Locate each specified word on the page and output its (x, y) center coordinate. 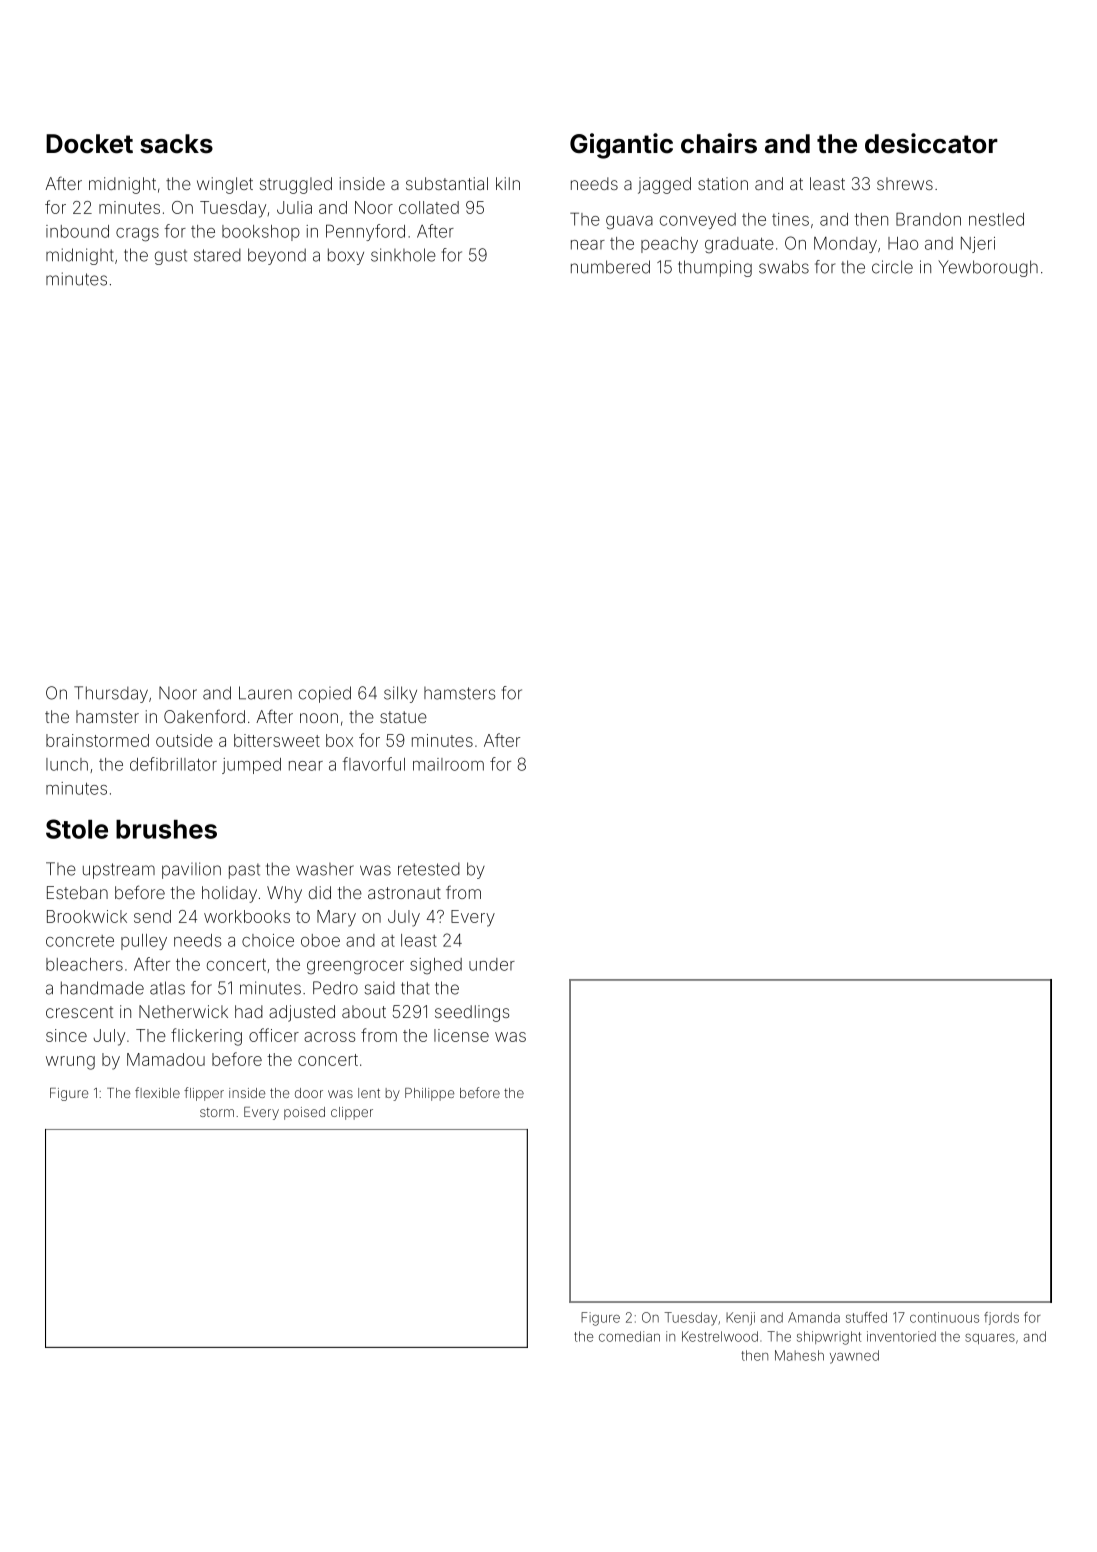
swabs (784, 267)
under (492, 964)
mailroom (448, 764)
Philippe (429, 1094)
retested (429, 869)
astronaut (404, 893)
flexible (157, 1092)
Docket (89, 144)
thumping (715, 268)
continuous (944, 1317)
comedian (629, 1336)
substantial (447, 183)
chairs (719, 143)
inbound (77, 231)
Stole (77, 829)
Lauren (265, 693)
